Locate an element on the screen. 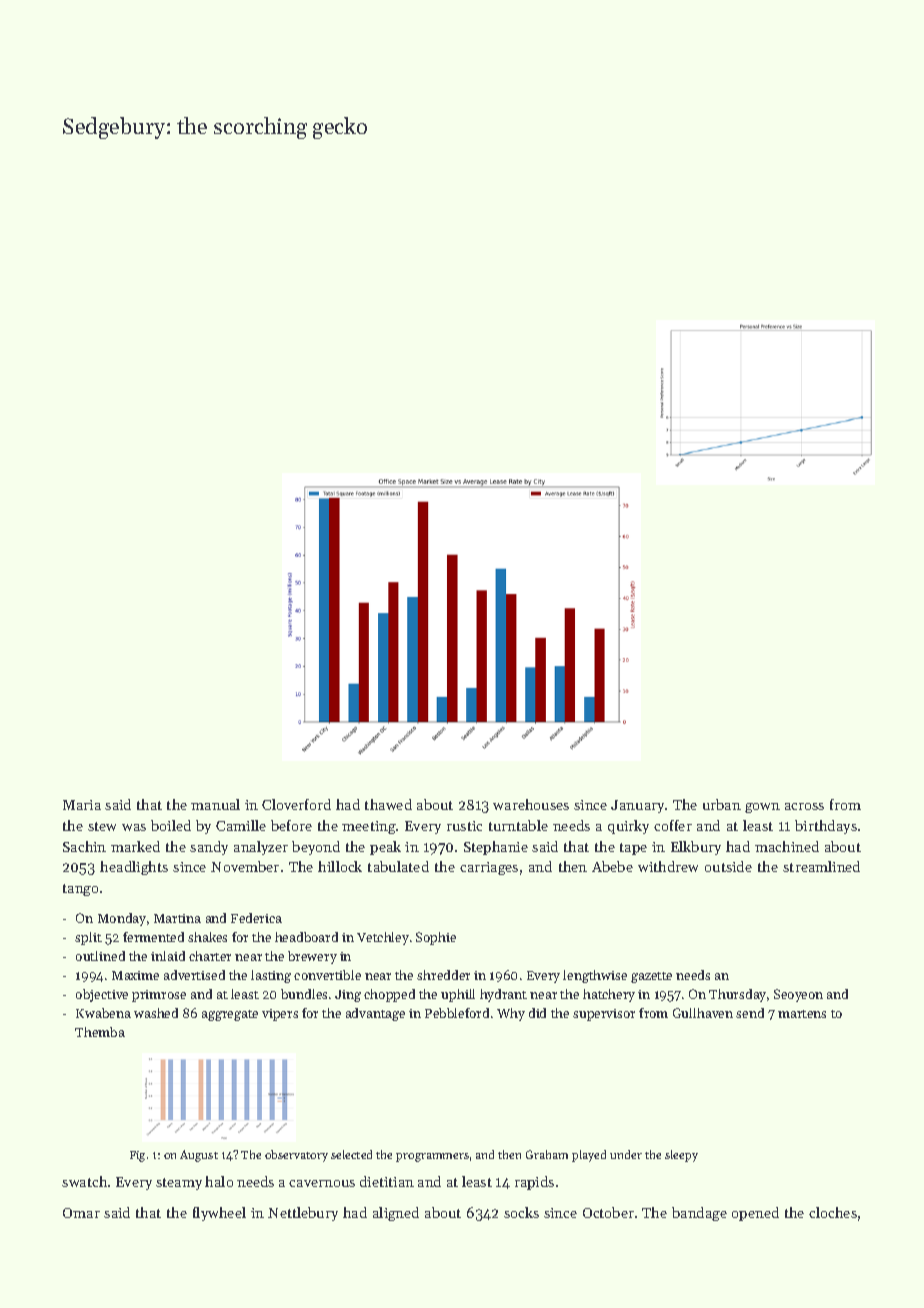  warehouses is located at coordinates (531, 804).
